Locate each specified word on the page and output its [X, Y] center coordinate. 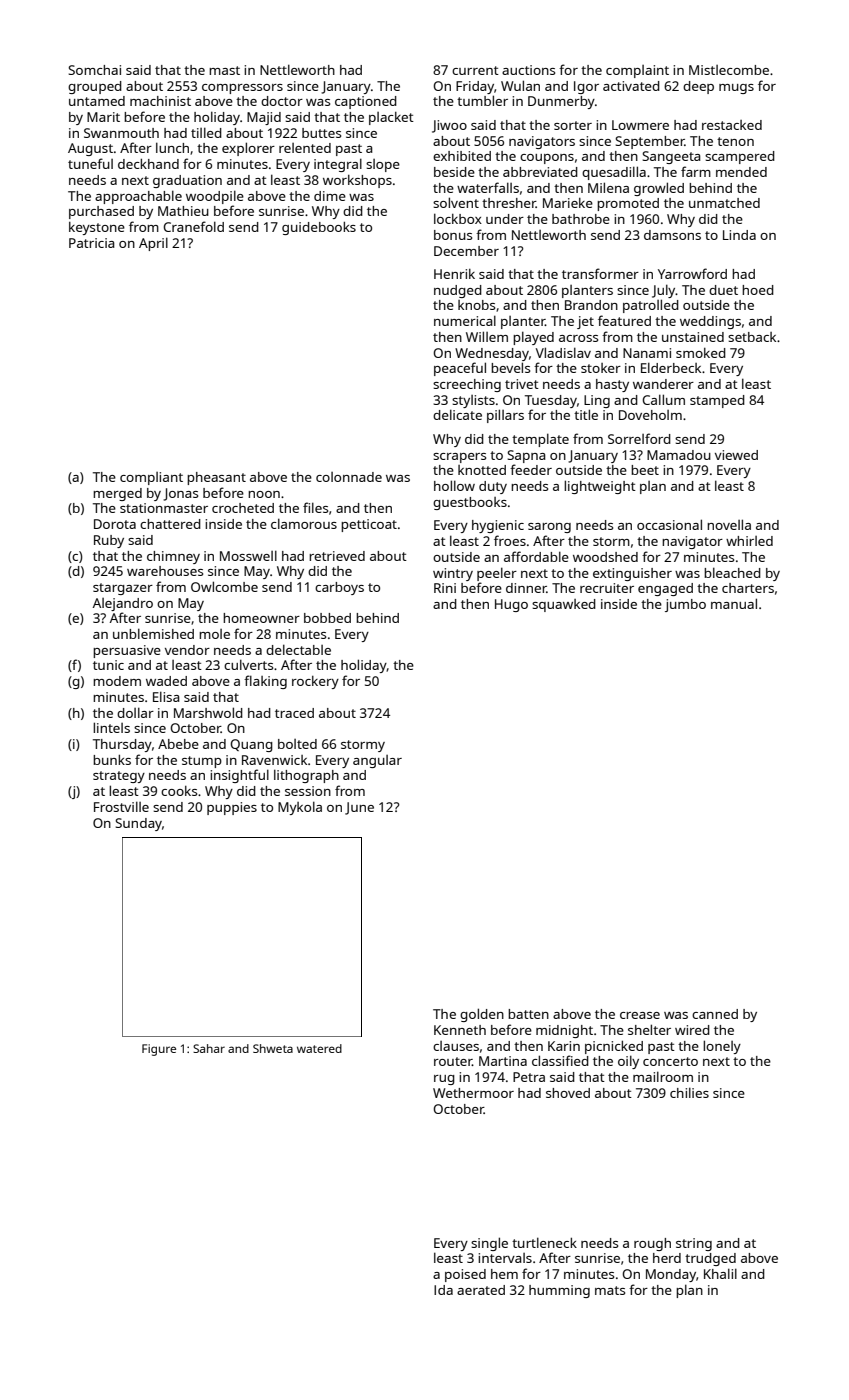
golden [482, 1015]
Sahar [209, 1048]
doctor [282, 101]
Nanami [647, 353]
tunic [108, 665]
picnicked [614, 1047]
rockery [315, 682]
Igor [586, 87]
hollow [454, 485]
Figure [159, 1050]
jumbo [685, 605]
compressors [242, 89]
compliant [151, 478]
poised [465, 1275]
